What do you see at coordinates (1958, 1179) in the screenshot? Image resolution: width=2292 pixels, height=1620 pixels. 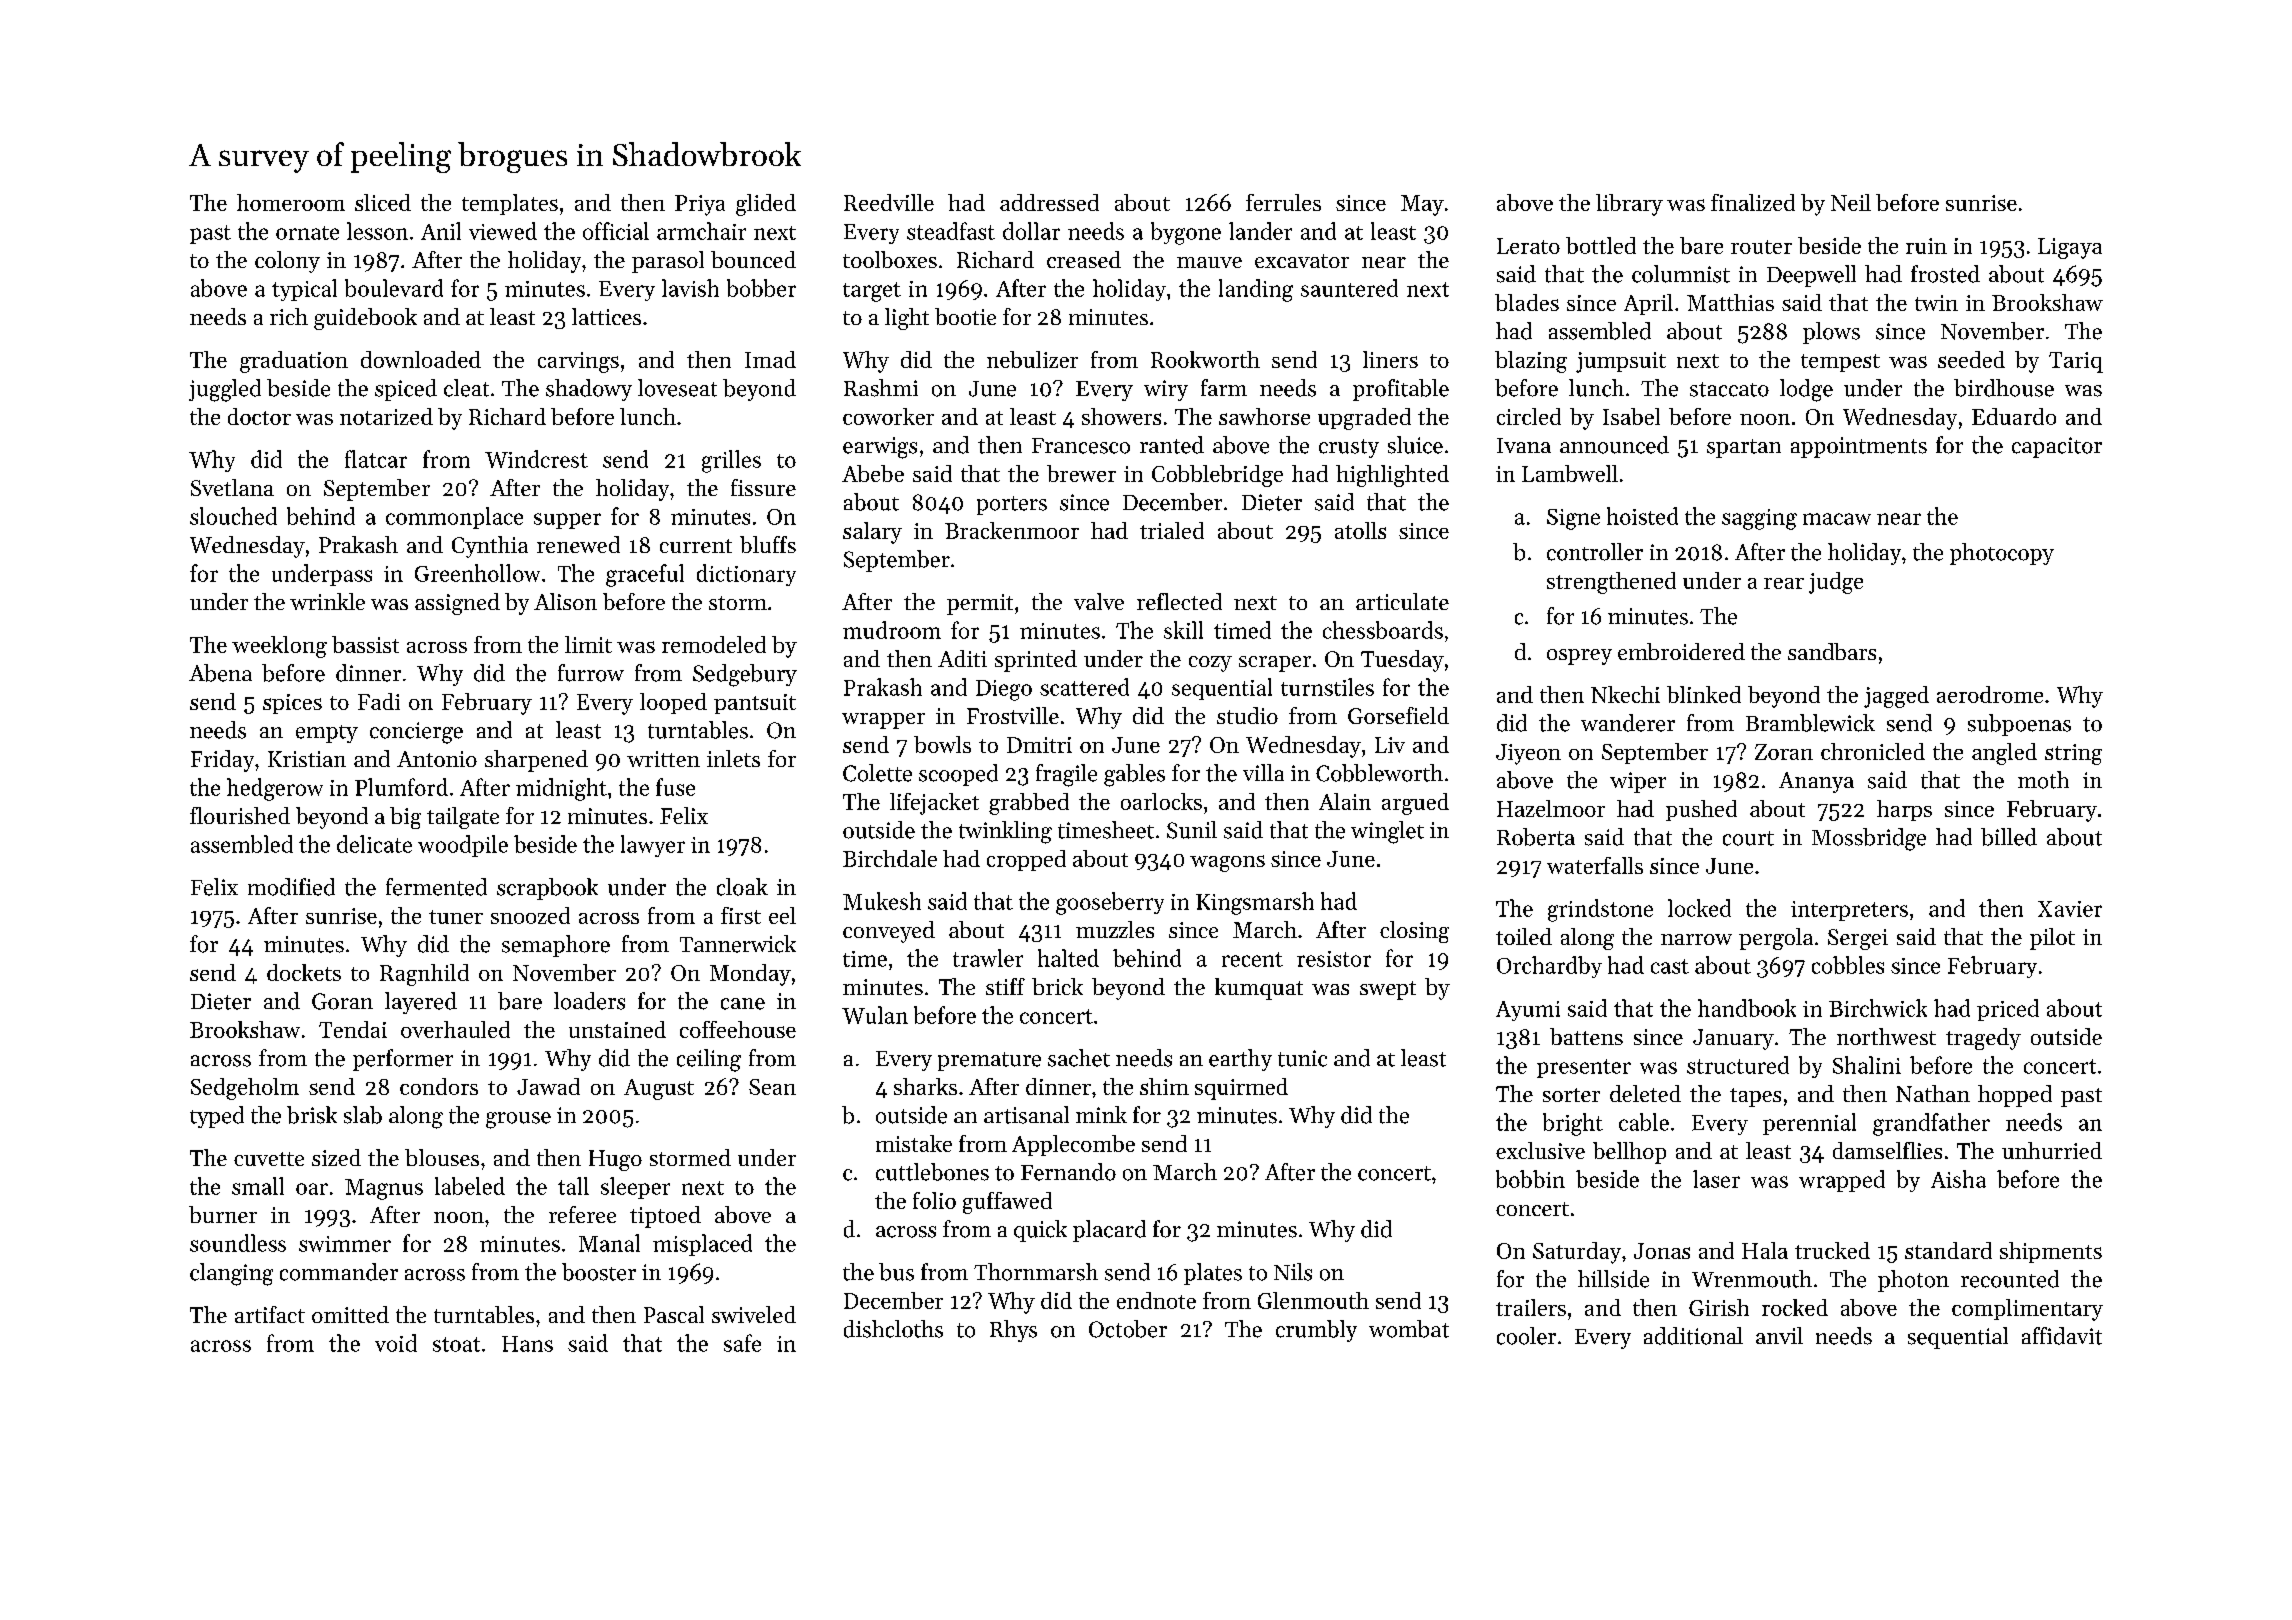 I see `Aisha` at bounding box center [1958, 1179].
